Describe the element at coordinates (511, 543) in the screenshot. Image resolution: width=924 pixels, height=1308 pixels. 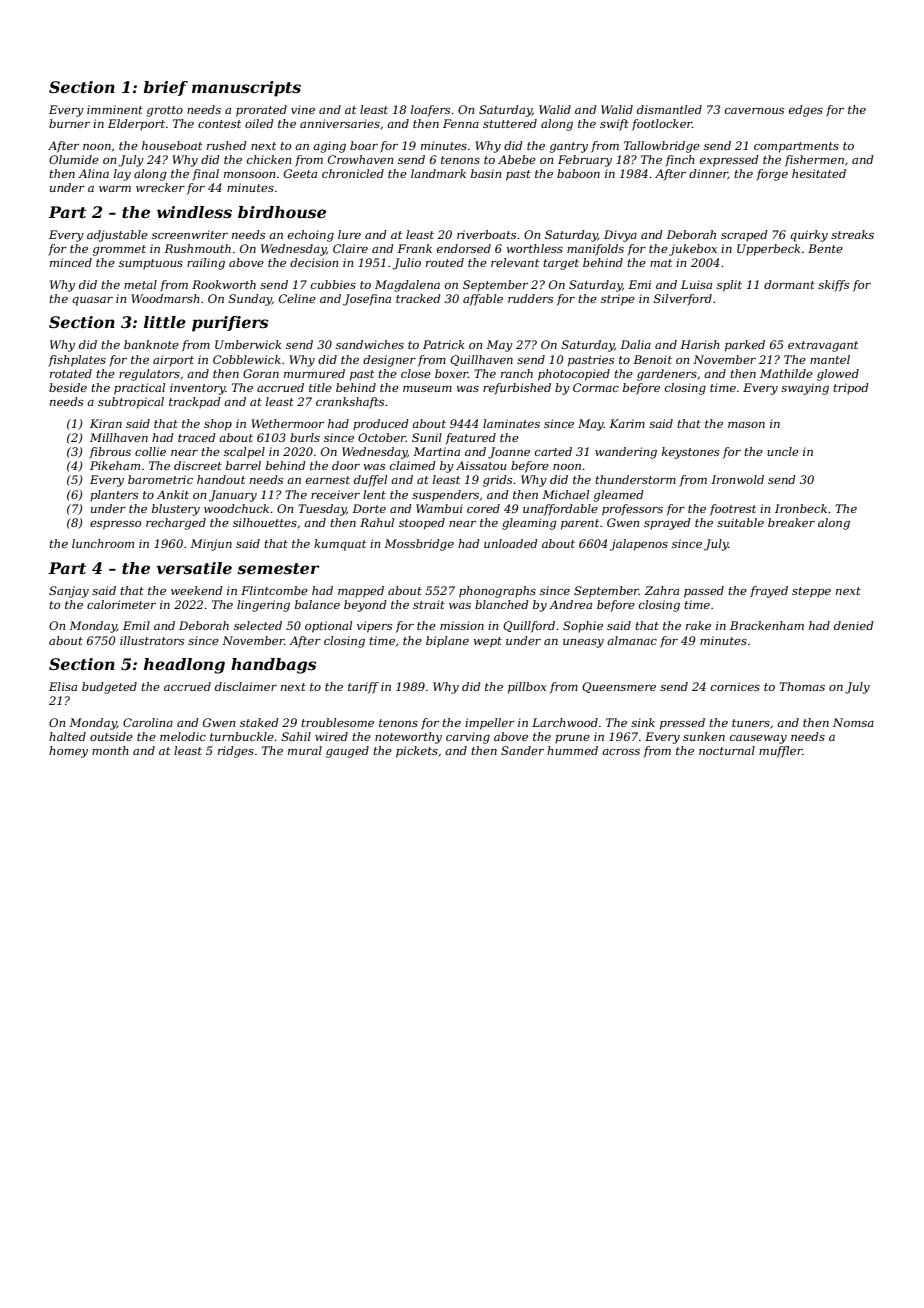
I see `unloaded` at that location.
